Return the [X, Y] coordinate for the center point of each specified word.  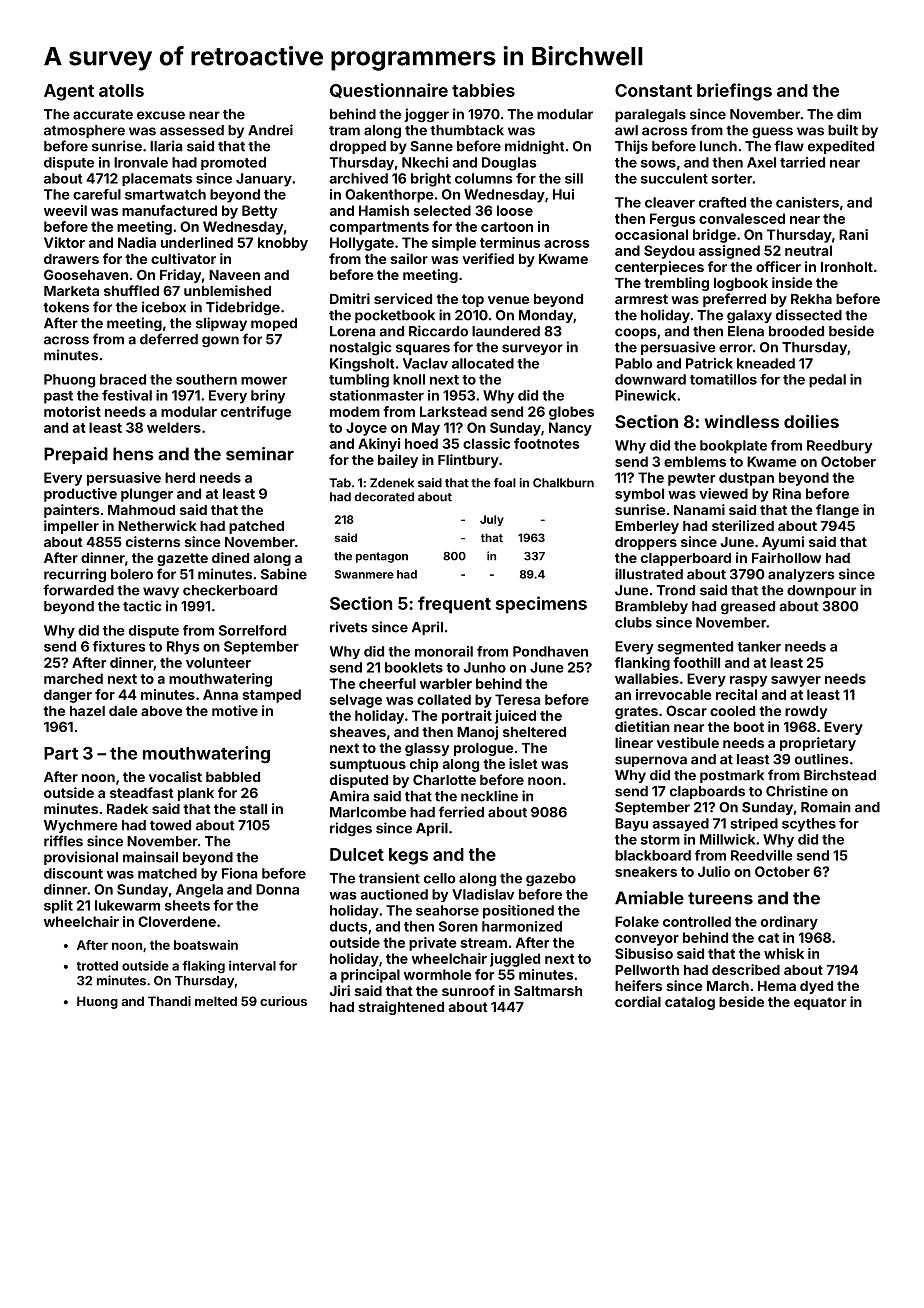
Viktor [64, 242]
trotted [97, 966]
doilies [811, 421]
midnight [534, 147]
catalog [690, 1003]
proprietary [818, 744]
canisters [807, 202]
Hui [563, 194]
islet [523, 763]
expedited [841, 147]
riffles [63, 841]
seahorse [447, 910]
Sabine [284, 574]
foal [505, 483]
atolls [121, 90]
